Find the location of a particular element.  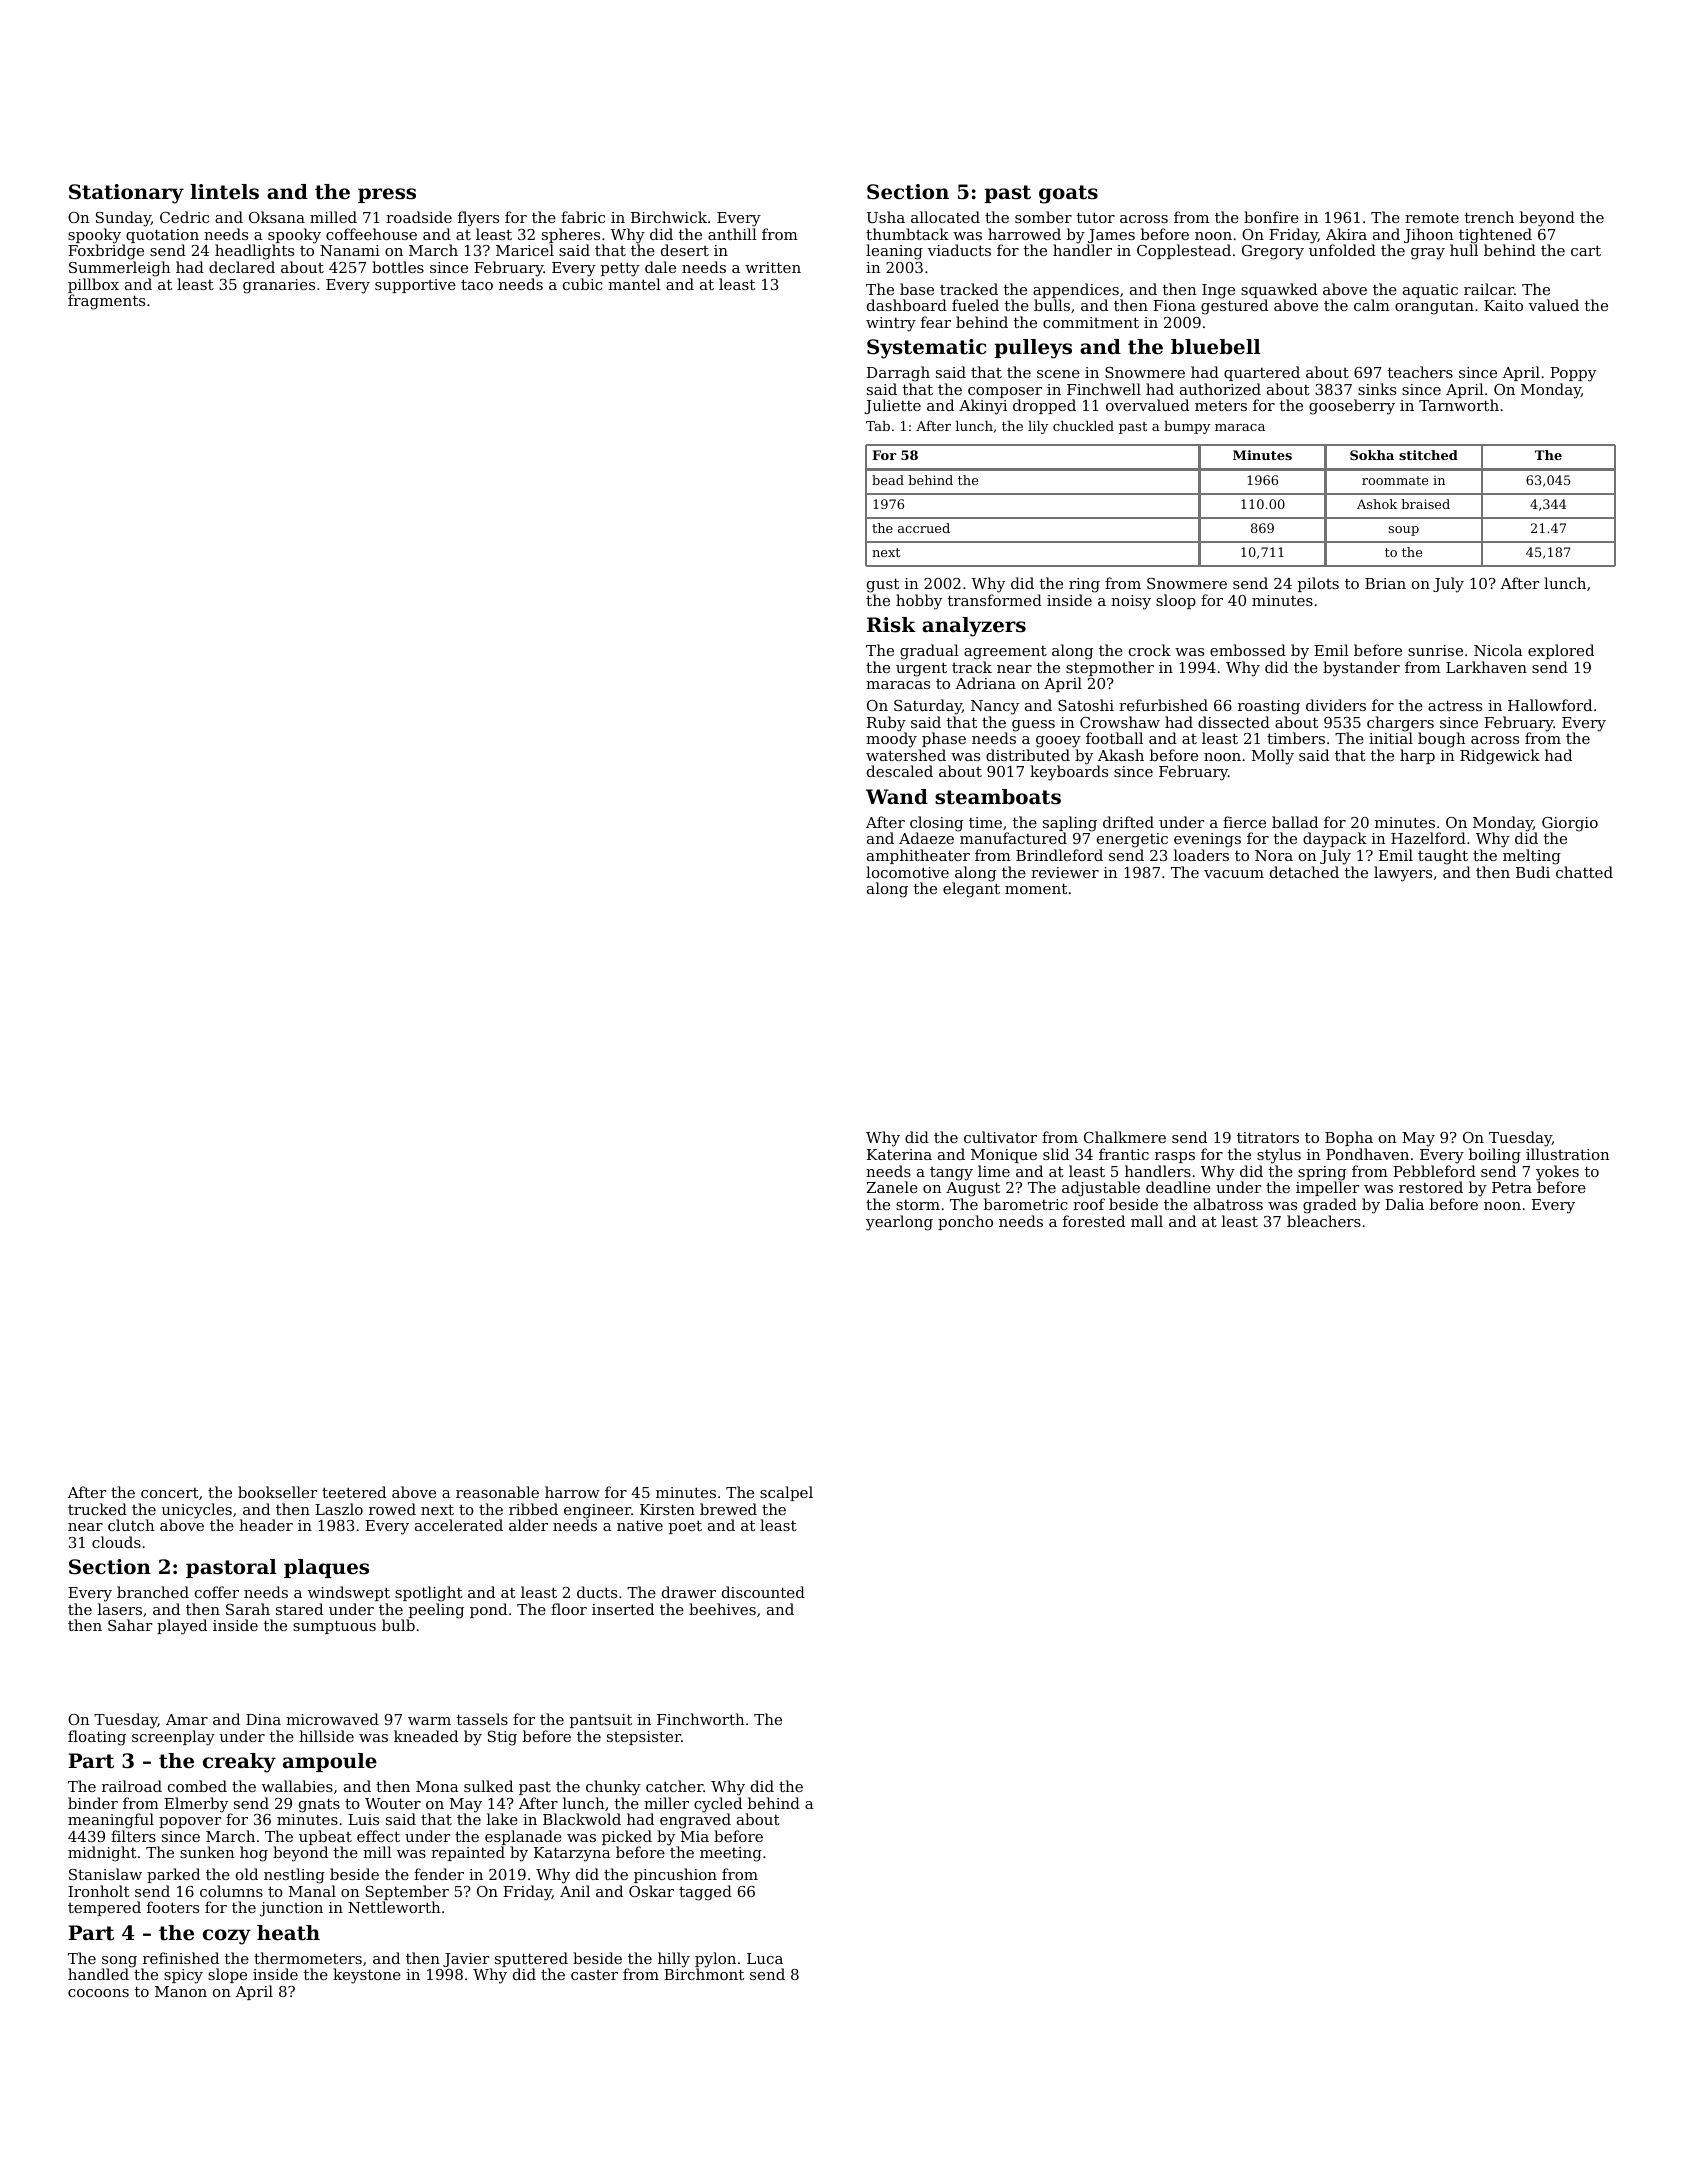

Luca is located at coordinates (765, 1958).
